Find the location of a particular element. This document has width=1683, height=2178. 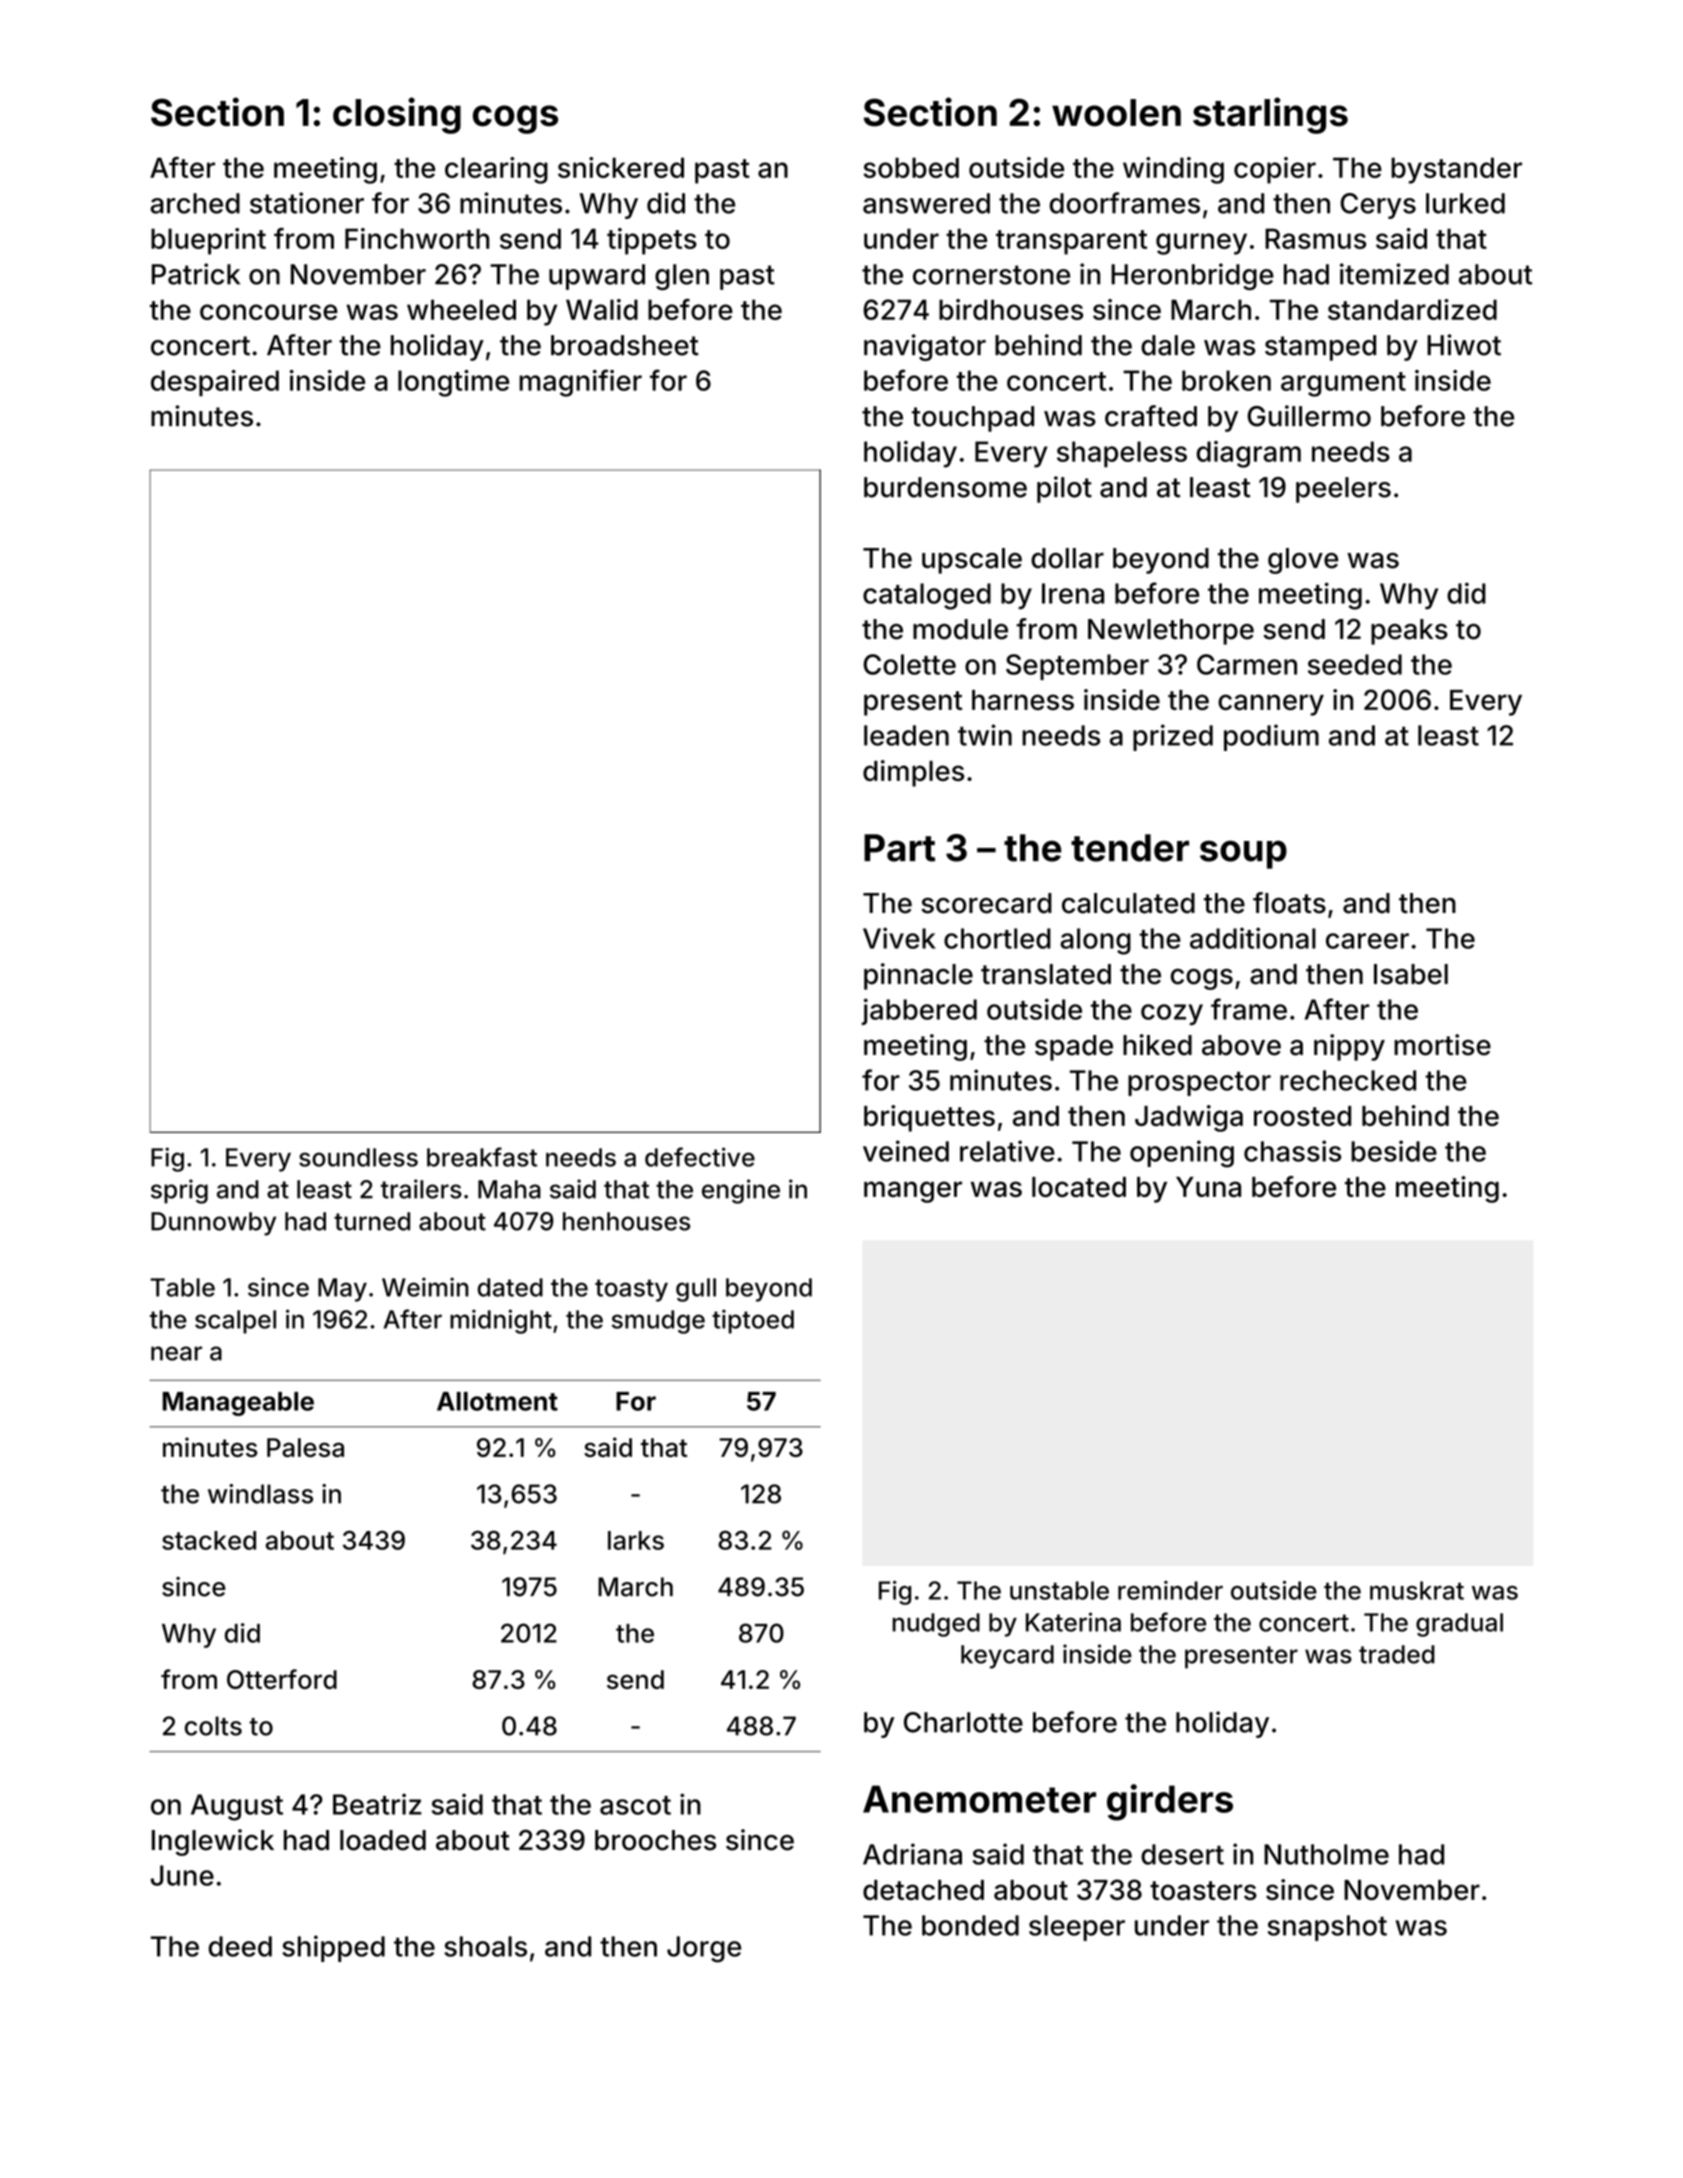

closing is located at coordinates (397, 115).
